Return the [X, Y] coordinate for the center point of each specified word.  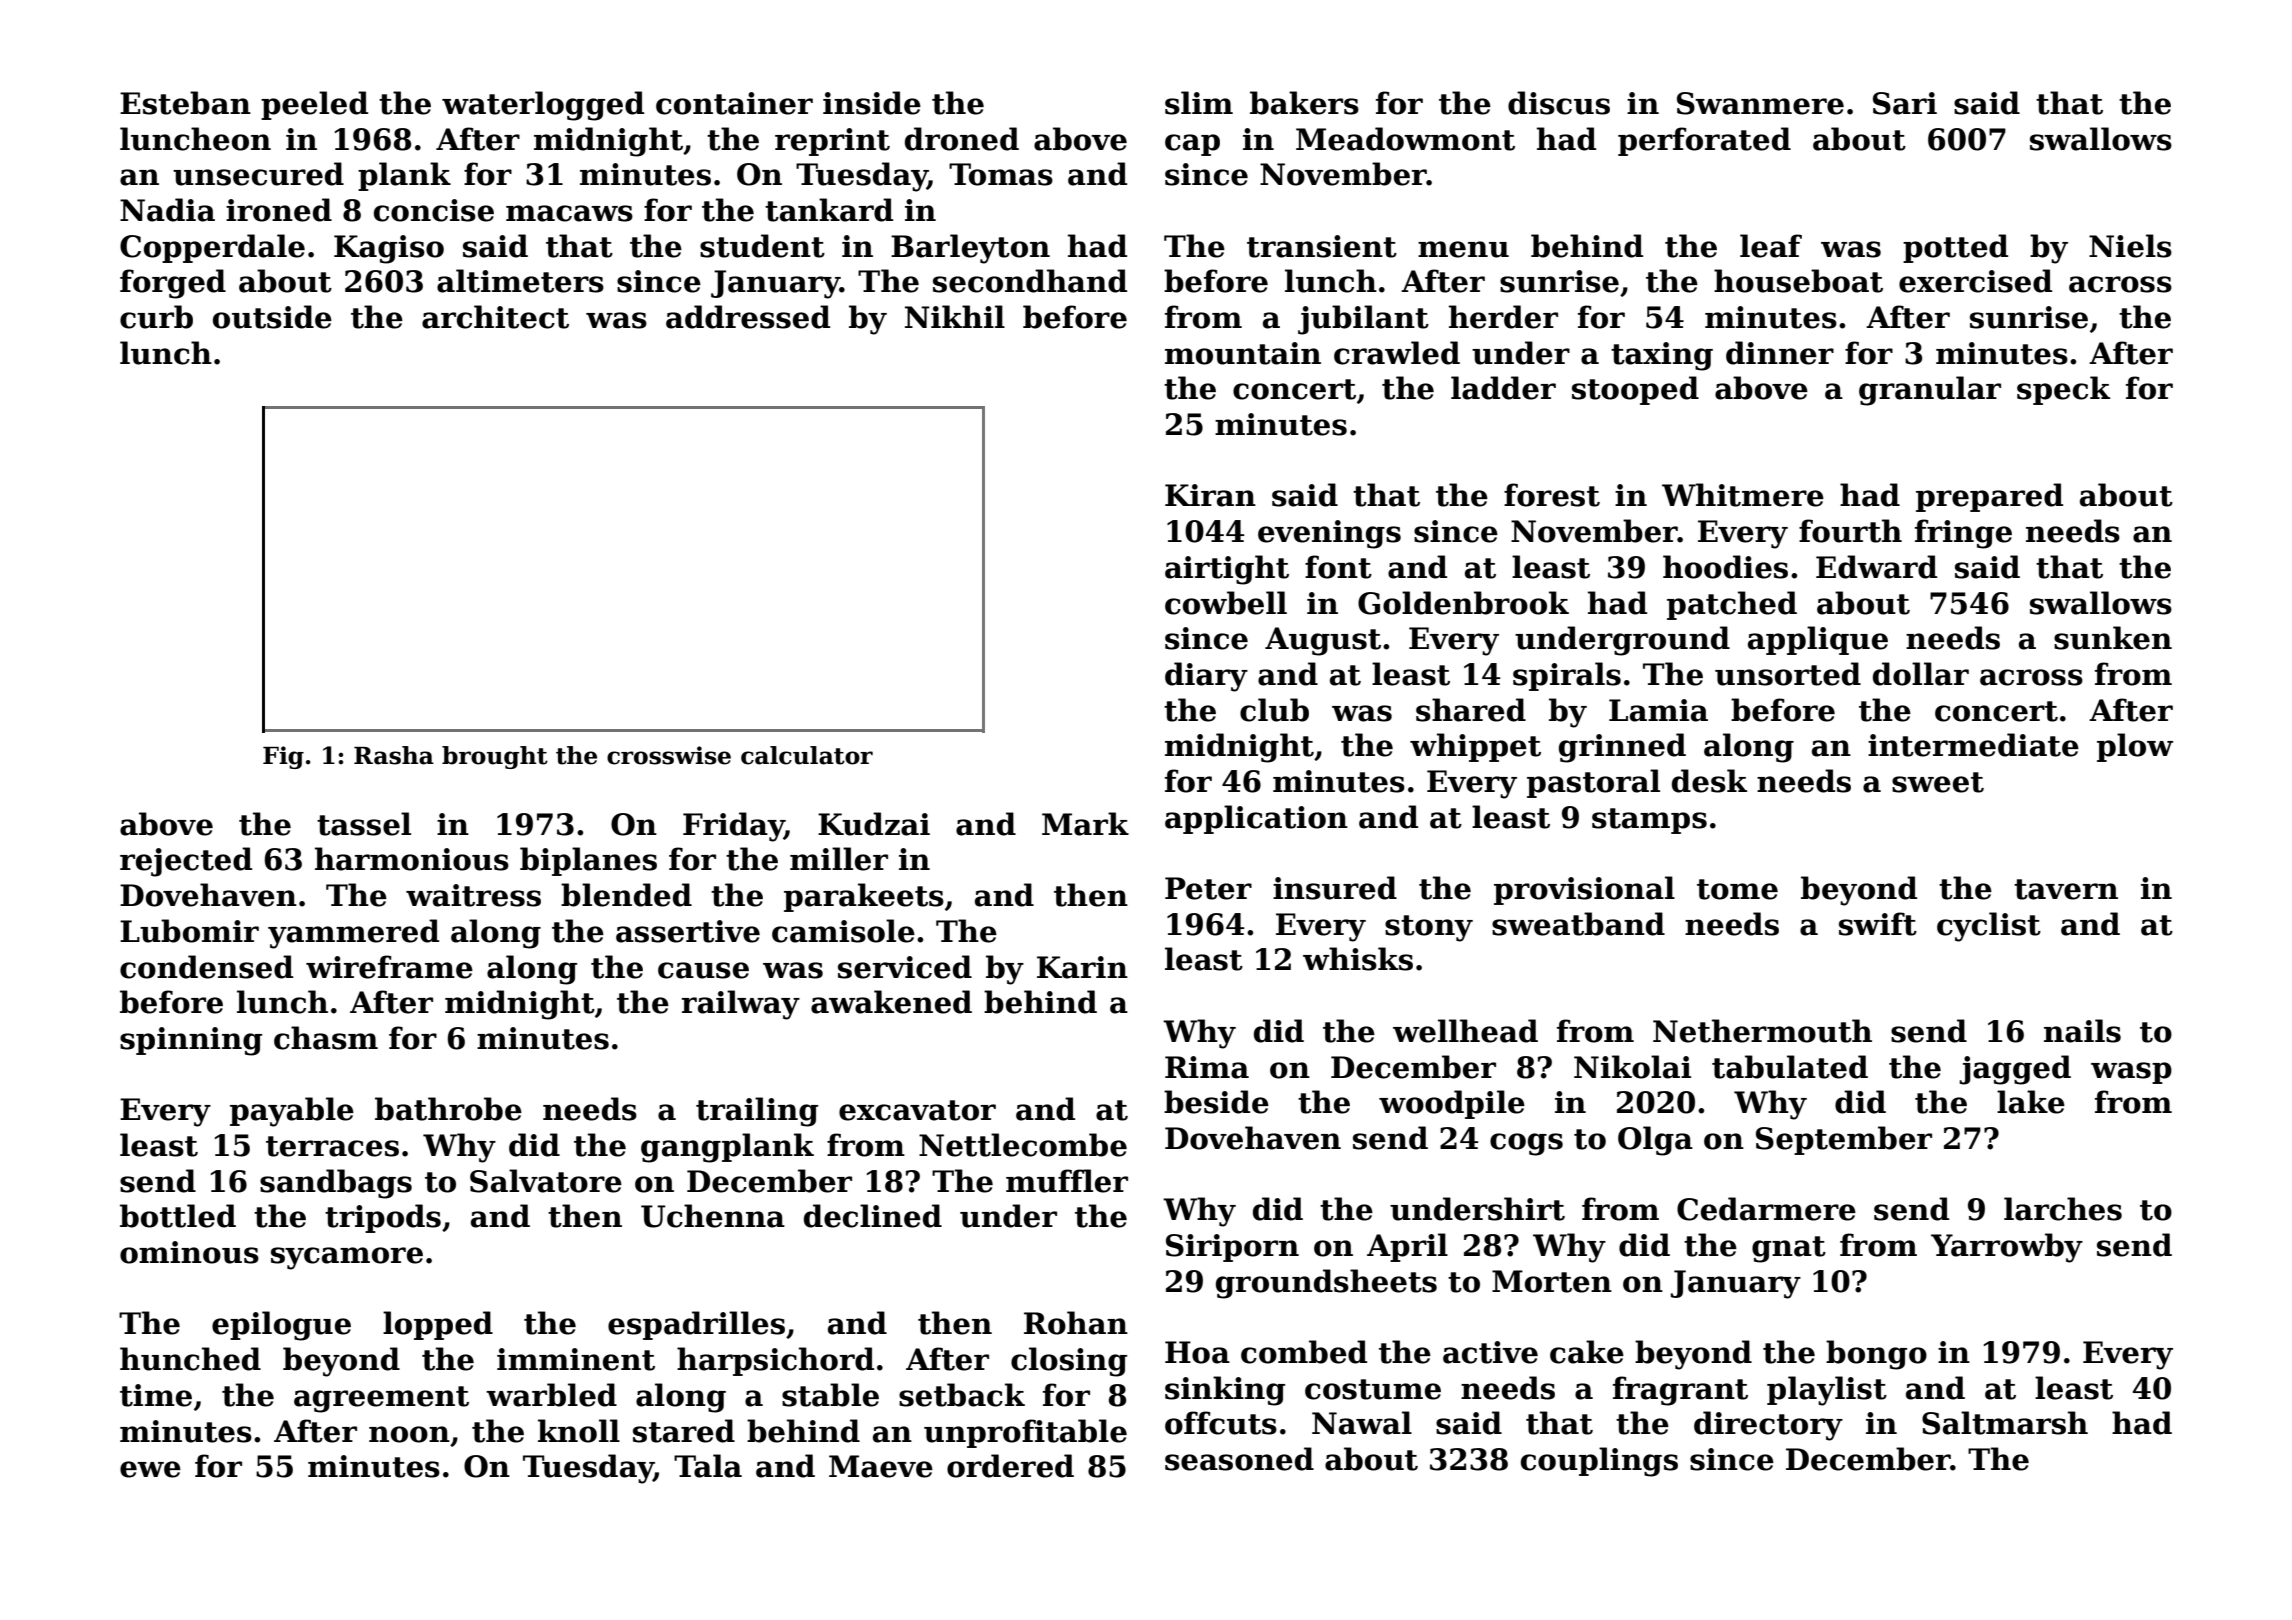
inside [872, 103]
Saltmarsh [2005, 1423]
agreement [381, 1399]
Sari [1905, 103]
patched [1732, 605]
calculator [807, 755]
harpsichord [775, 1361]
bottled [178, 1216]
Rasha [394, 755]
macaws [569, 213]
